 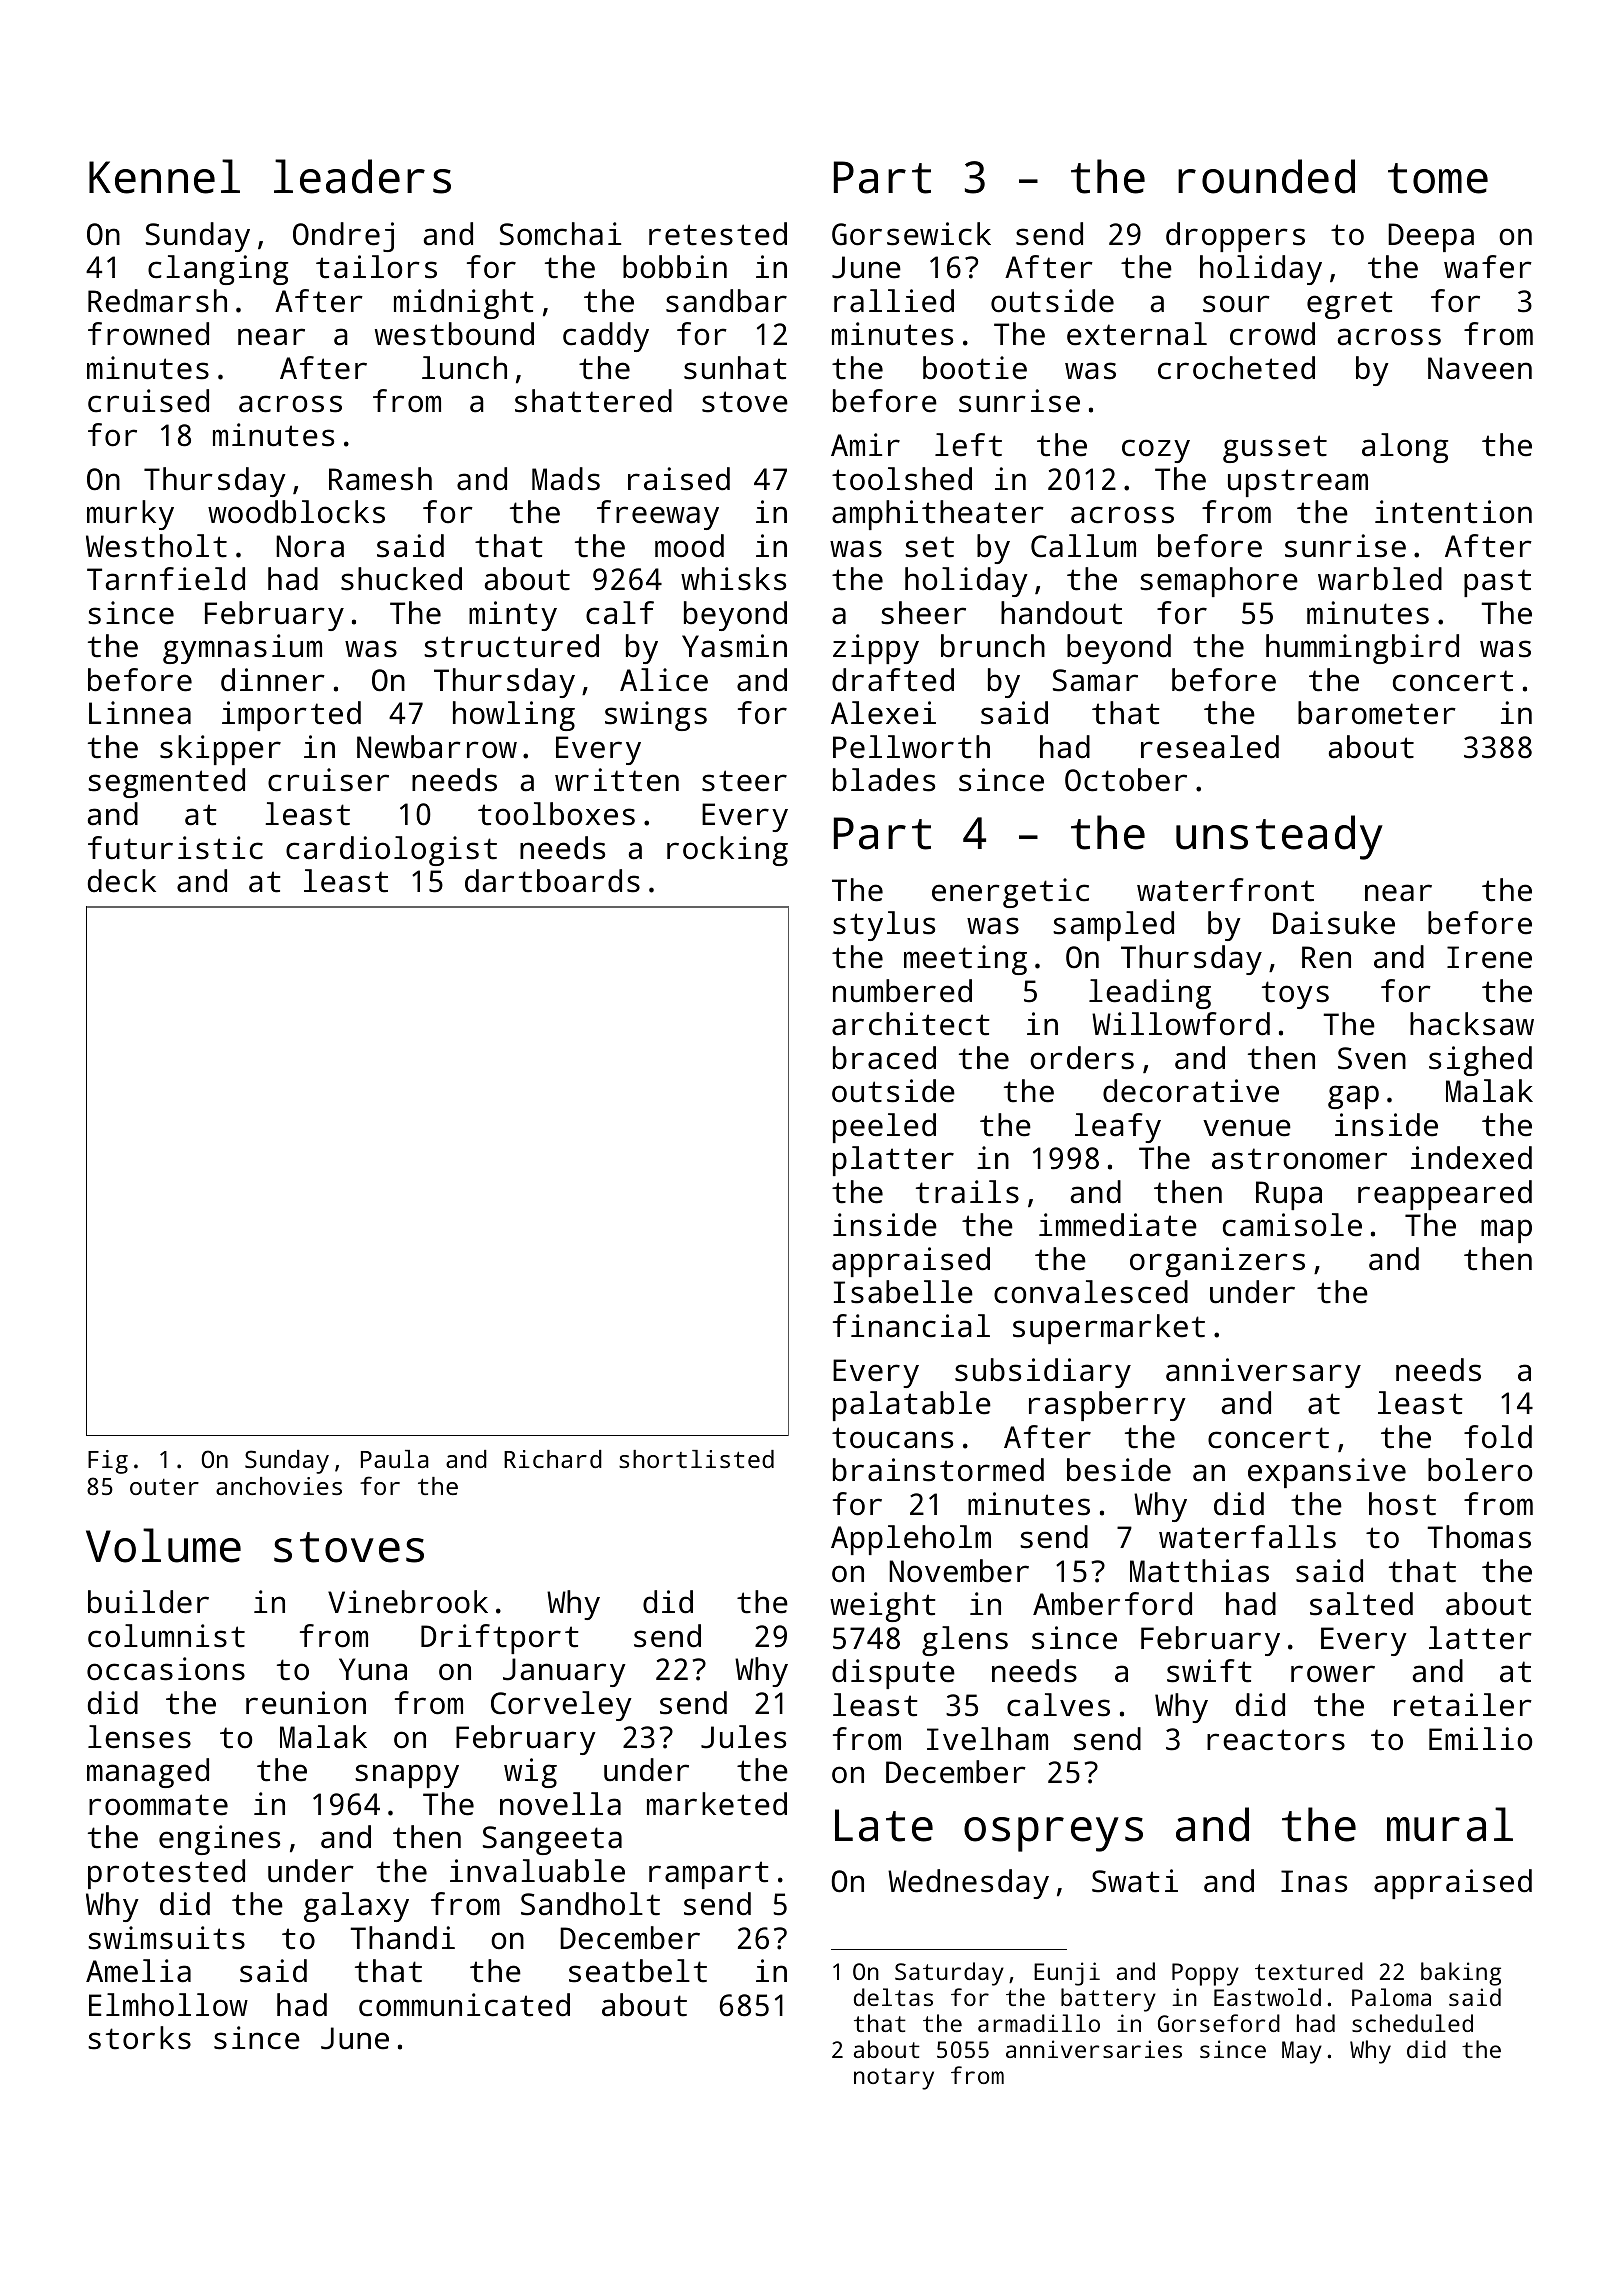 What do you see at coordinates (408, 1602) in the screenshot?
I see `Vinebrook` at bounding box center [408, 1602].
